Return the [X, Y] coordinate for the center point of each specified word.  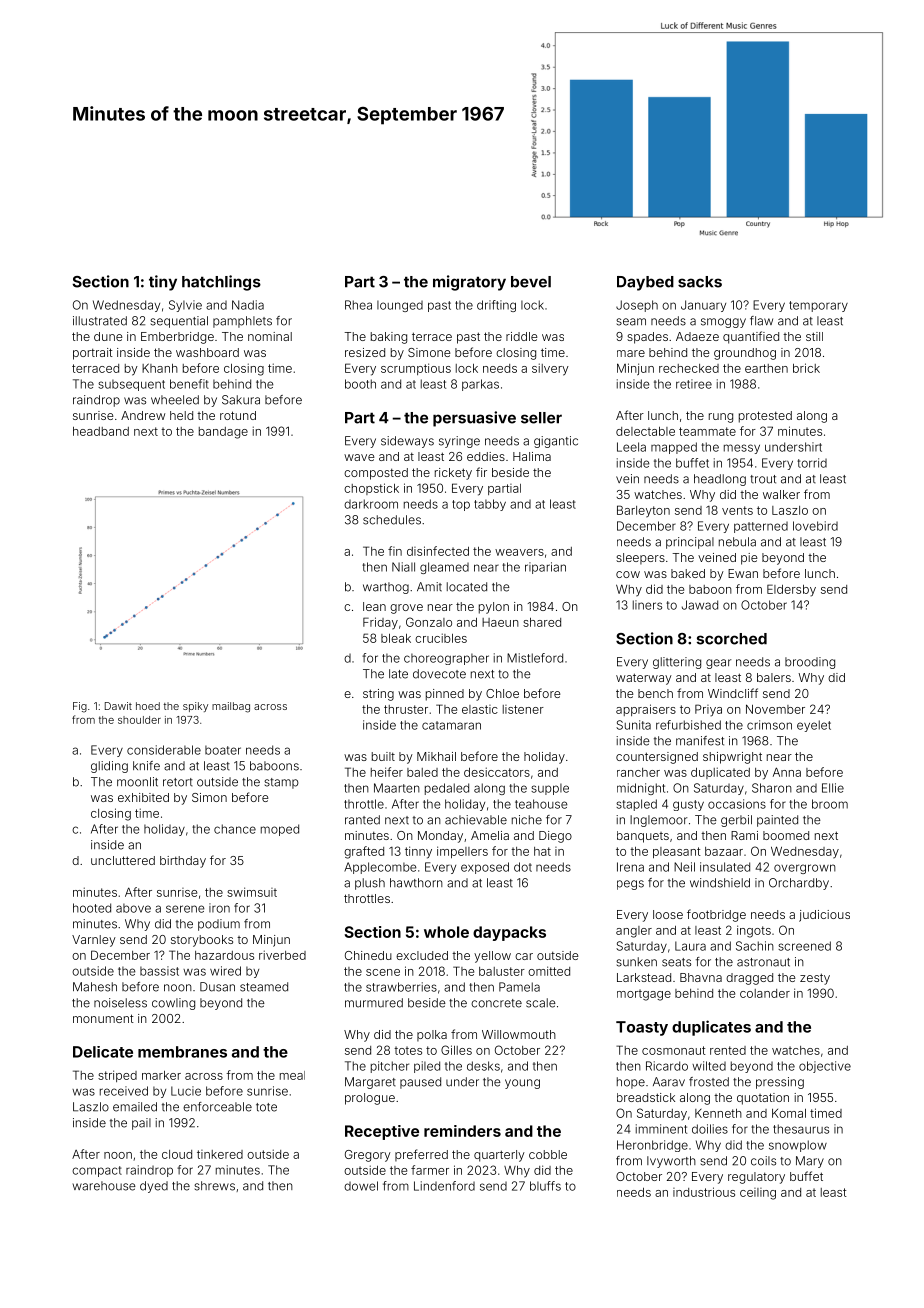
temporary [818, 306]
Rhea [358, 305]
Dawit [118, 706]
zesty [815, 979]
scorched [732, 639]
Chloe [502, 693]
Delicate [103, 1052]
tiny [163, 283]
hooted [92, 908]
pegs [630, 885]
